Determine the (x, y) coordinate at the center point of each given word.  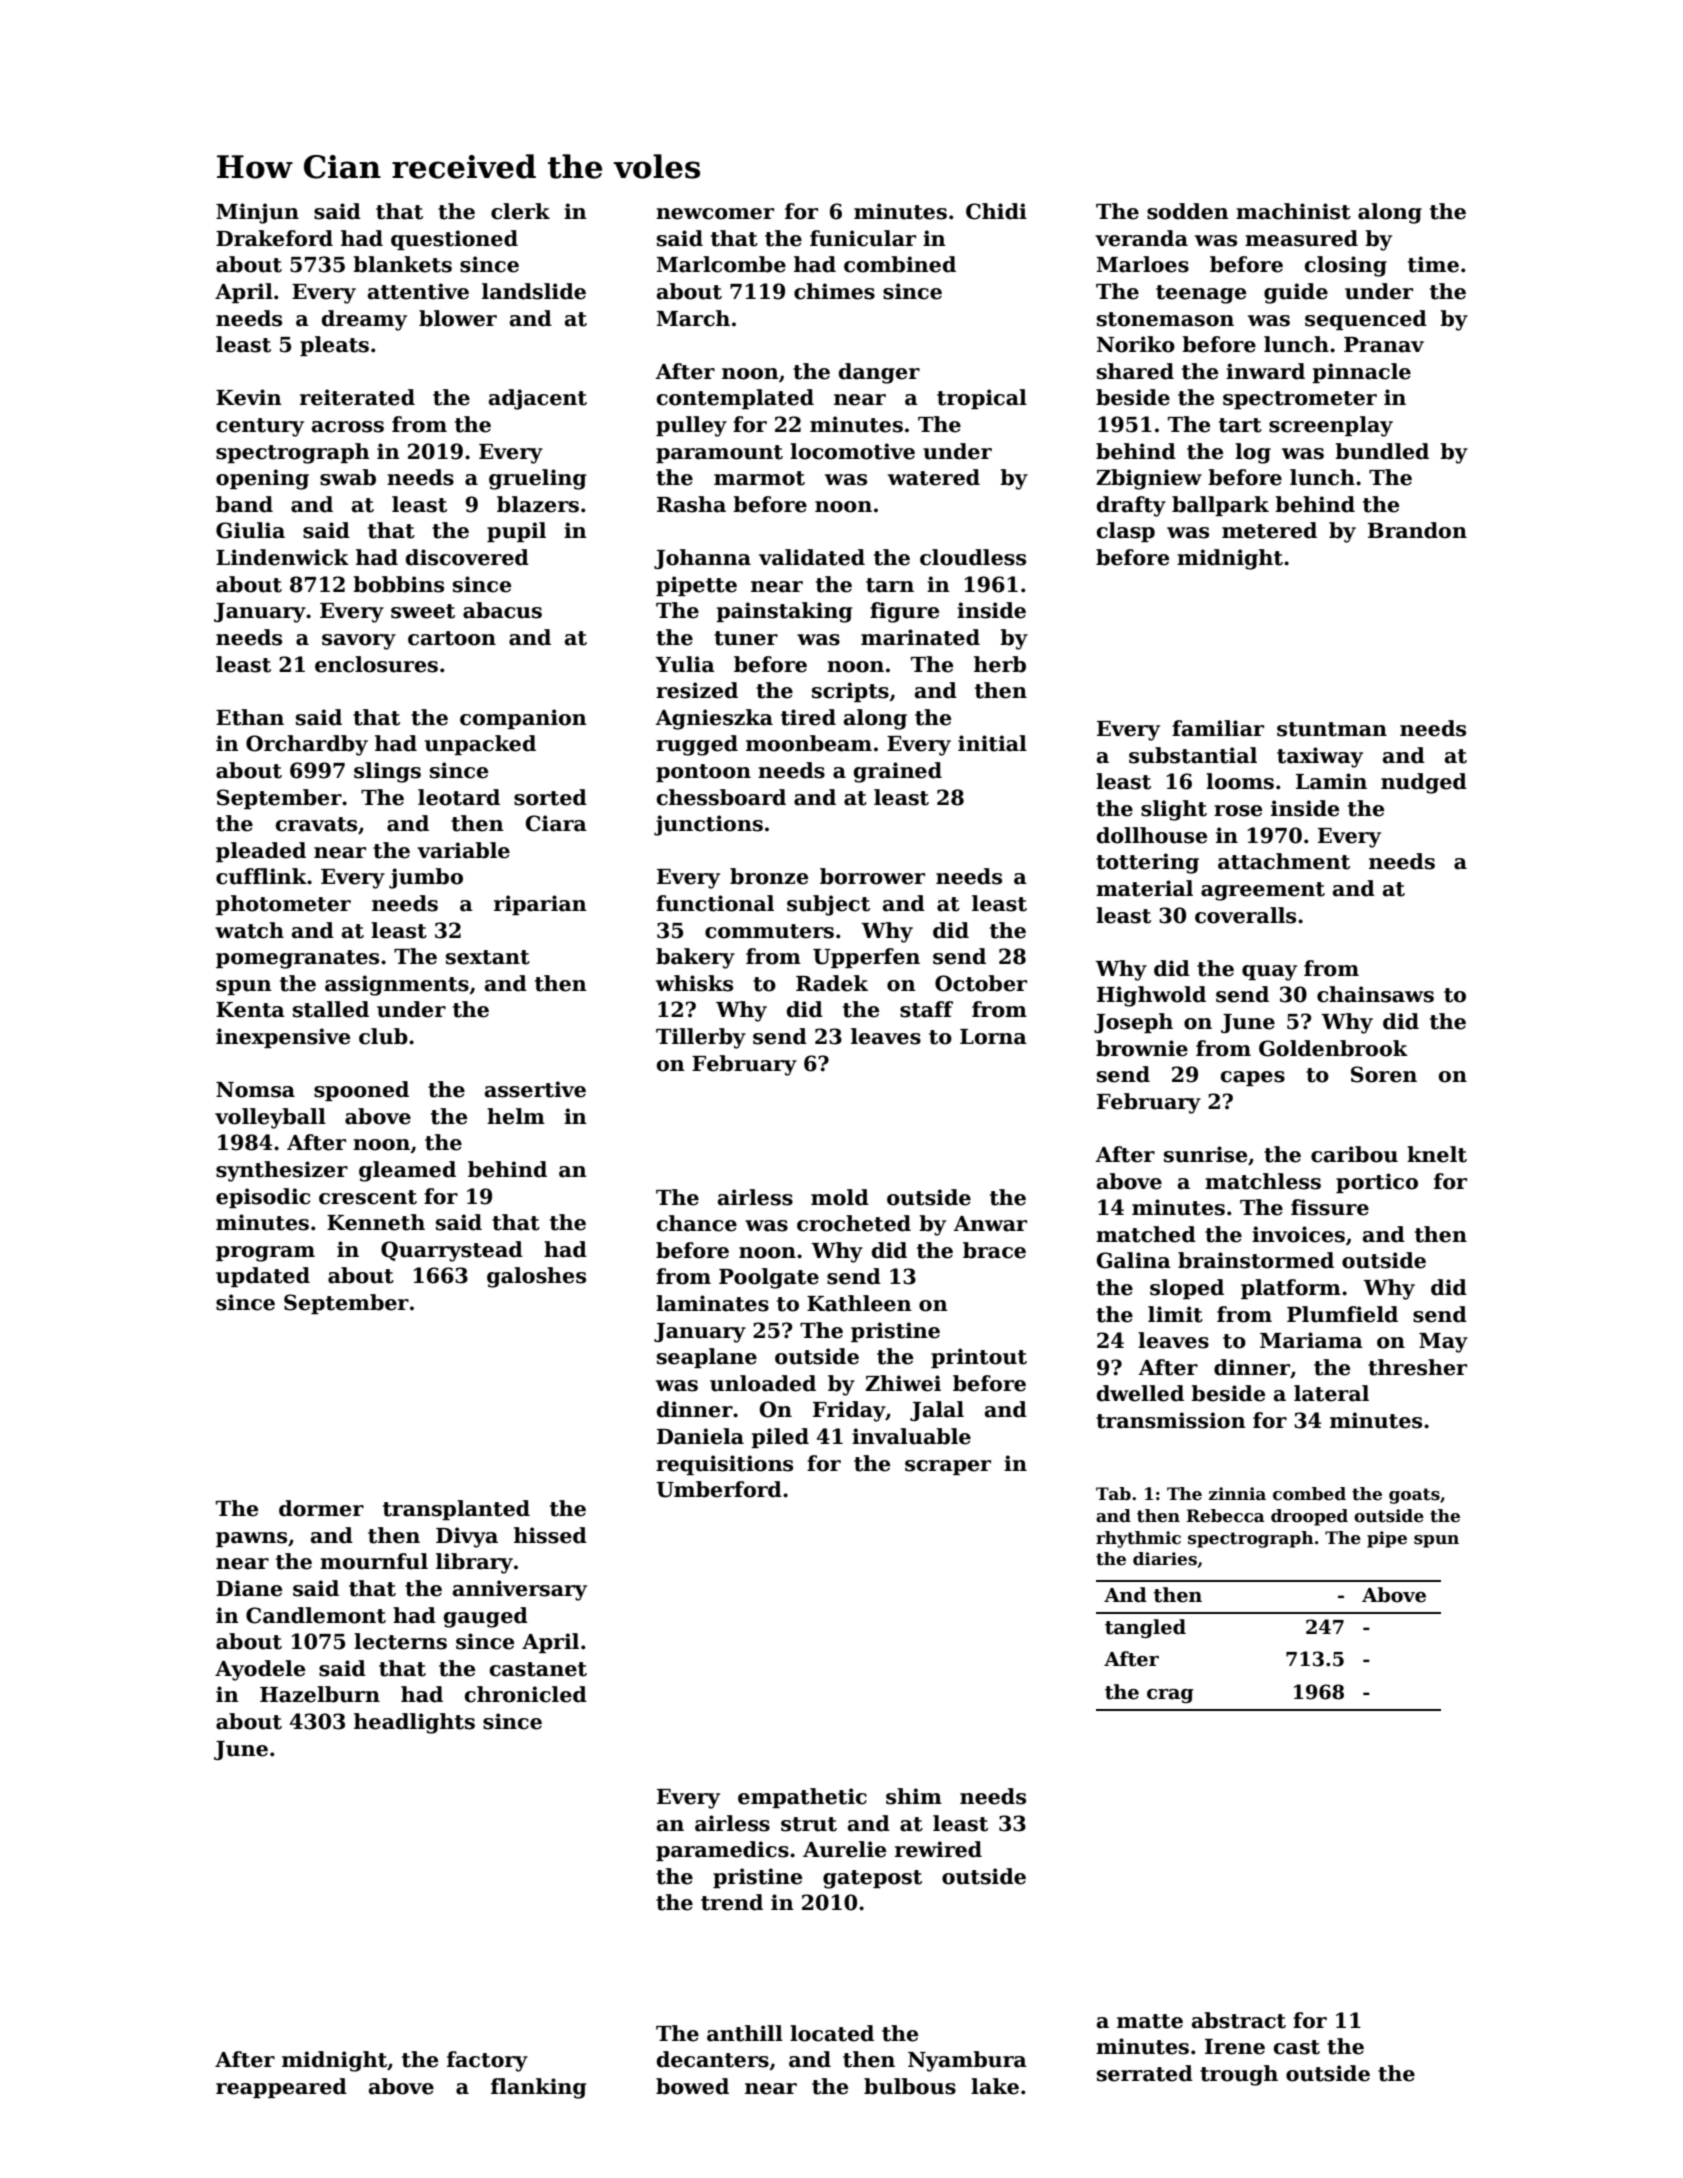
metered (1269, 530)
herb (1000, 664)
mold (840, 1197)
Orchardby (307, 745)
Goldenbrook (1333, 1048)
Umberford (719, 1489)
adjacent (538, 399)
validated (812, 557)
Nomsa (255, 1090)
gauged (486, 1617)
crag (1170, 1696)
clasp (1126, 532)
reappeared (281, 2088)
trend (732, 1902)
